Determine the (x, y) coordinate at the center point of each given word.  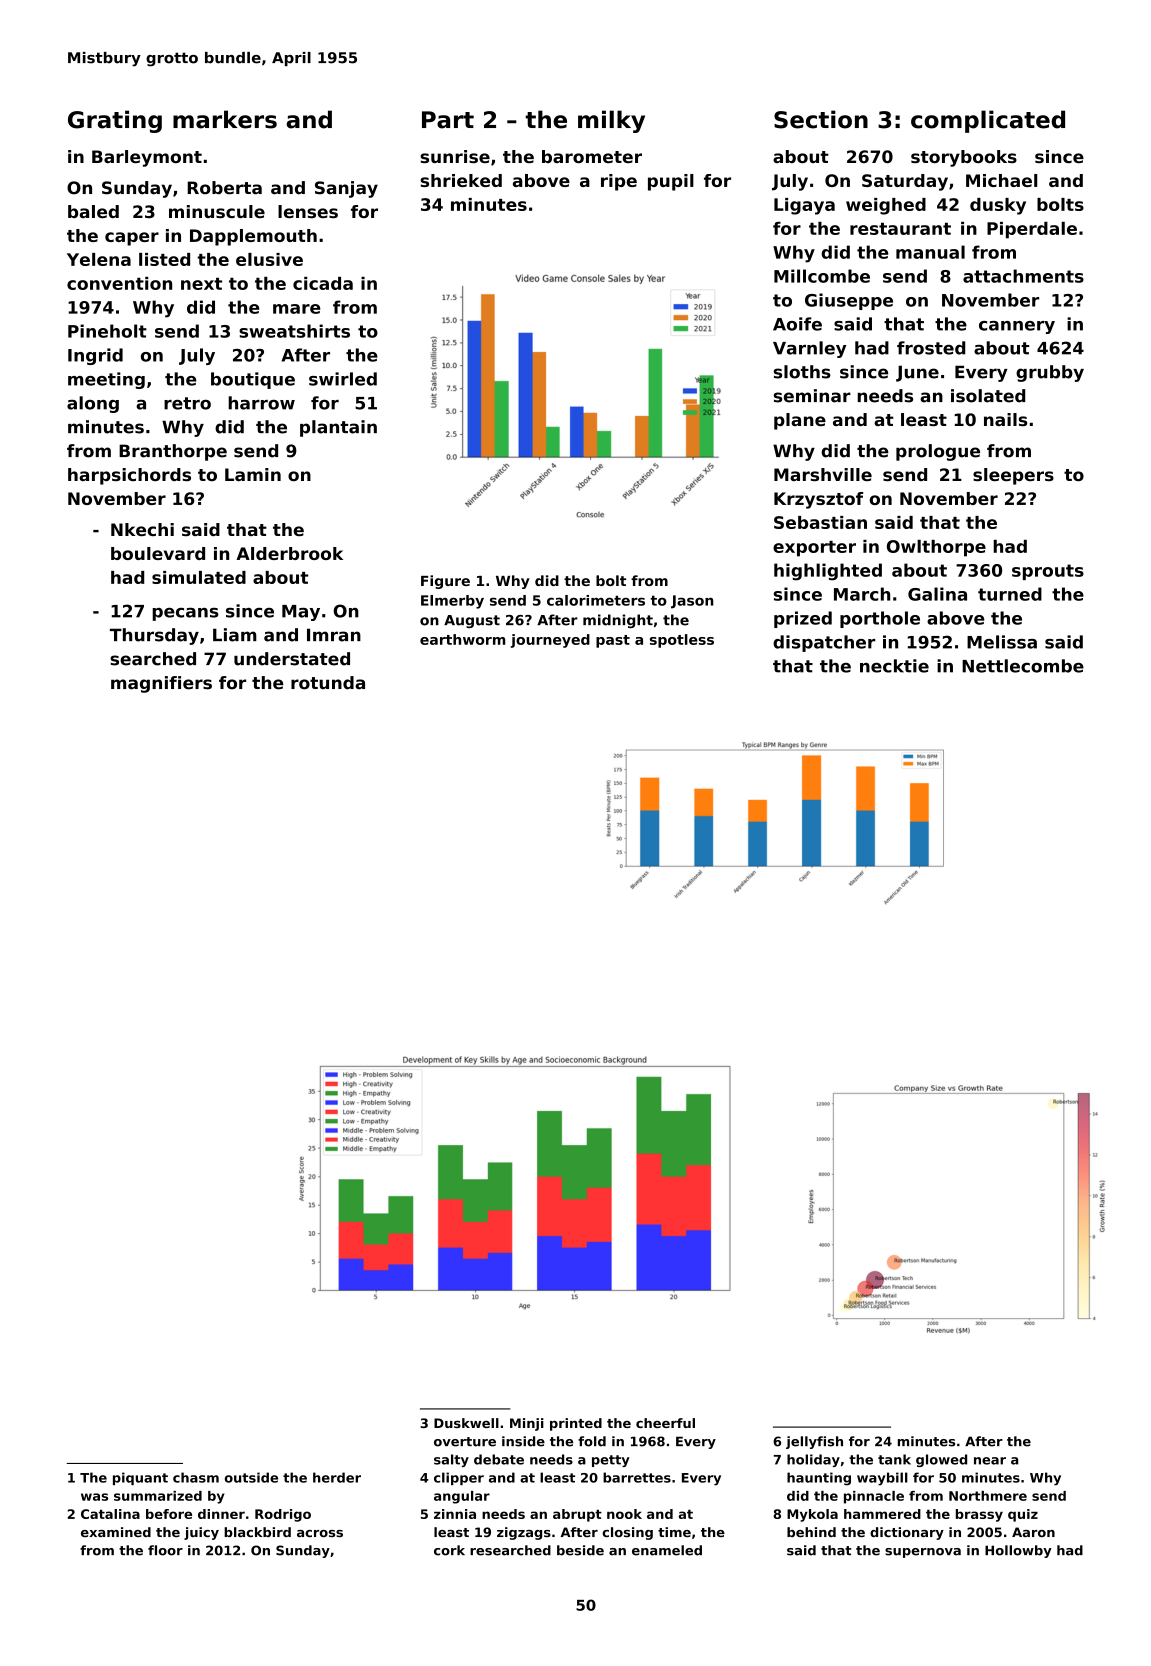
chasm (196, 1477)
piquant (140, 1478)
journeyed (550, 641)
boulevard (158, 553)
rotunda (328, 683)
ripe (619, 182)
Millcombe (822, 276)
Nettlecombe (1023, 666)
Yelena (99, 259)
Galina (937, 594)
